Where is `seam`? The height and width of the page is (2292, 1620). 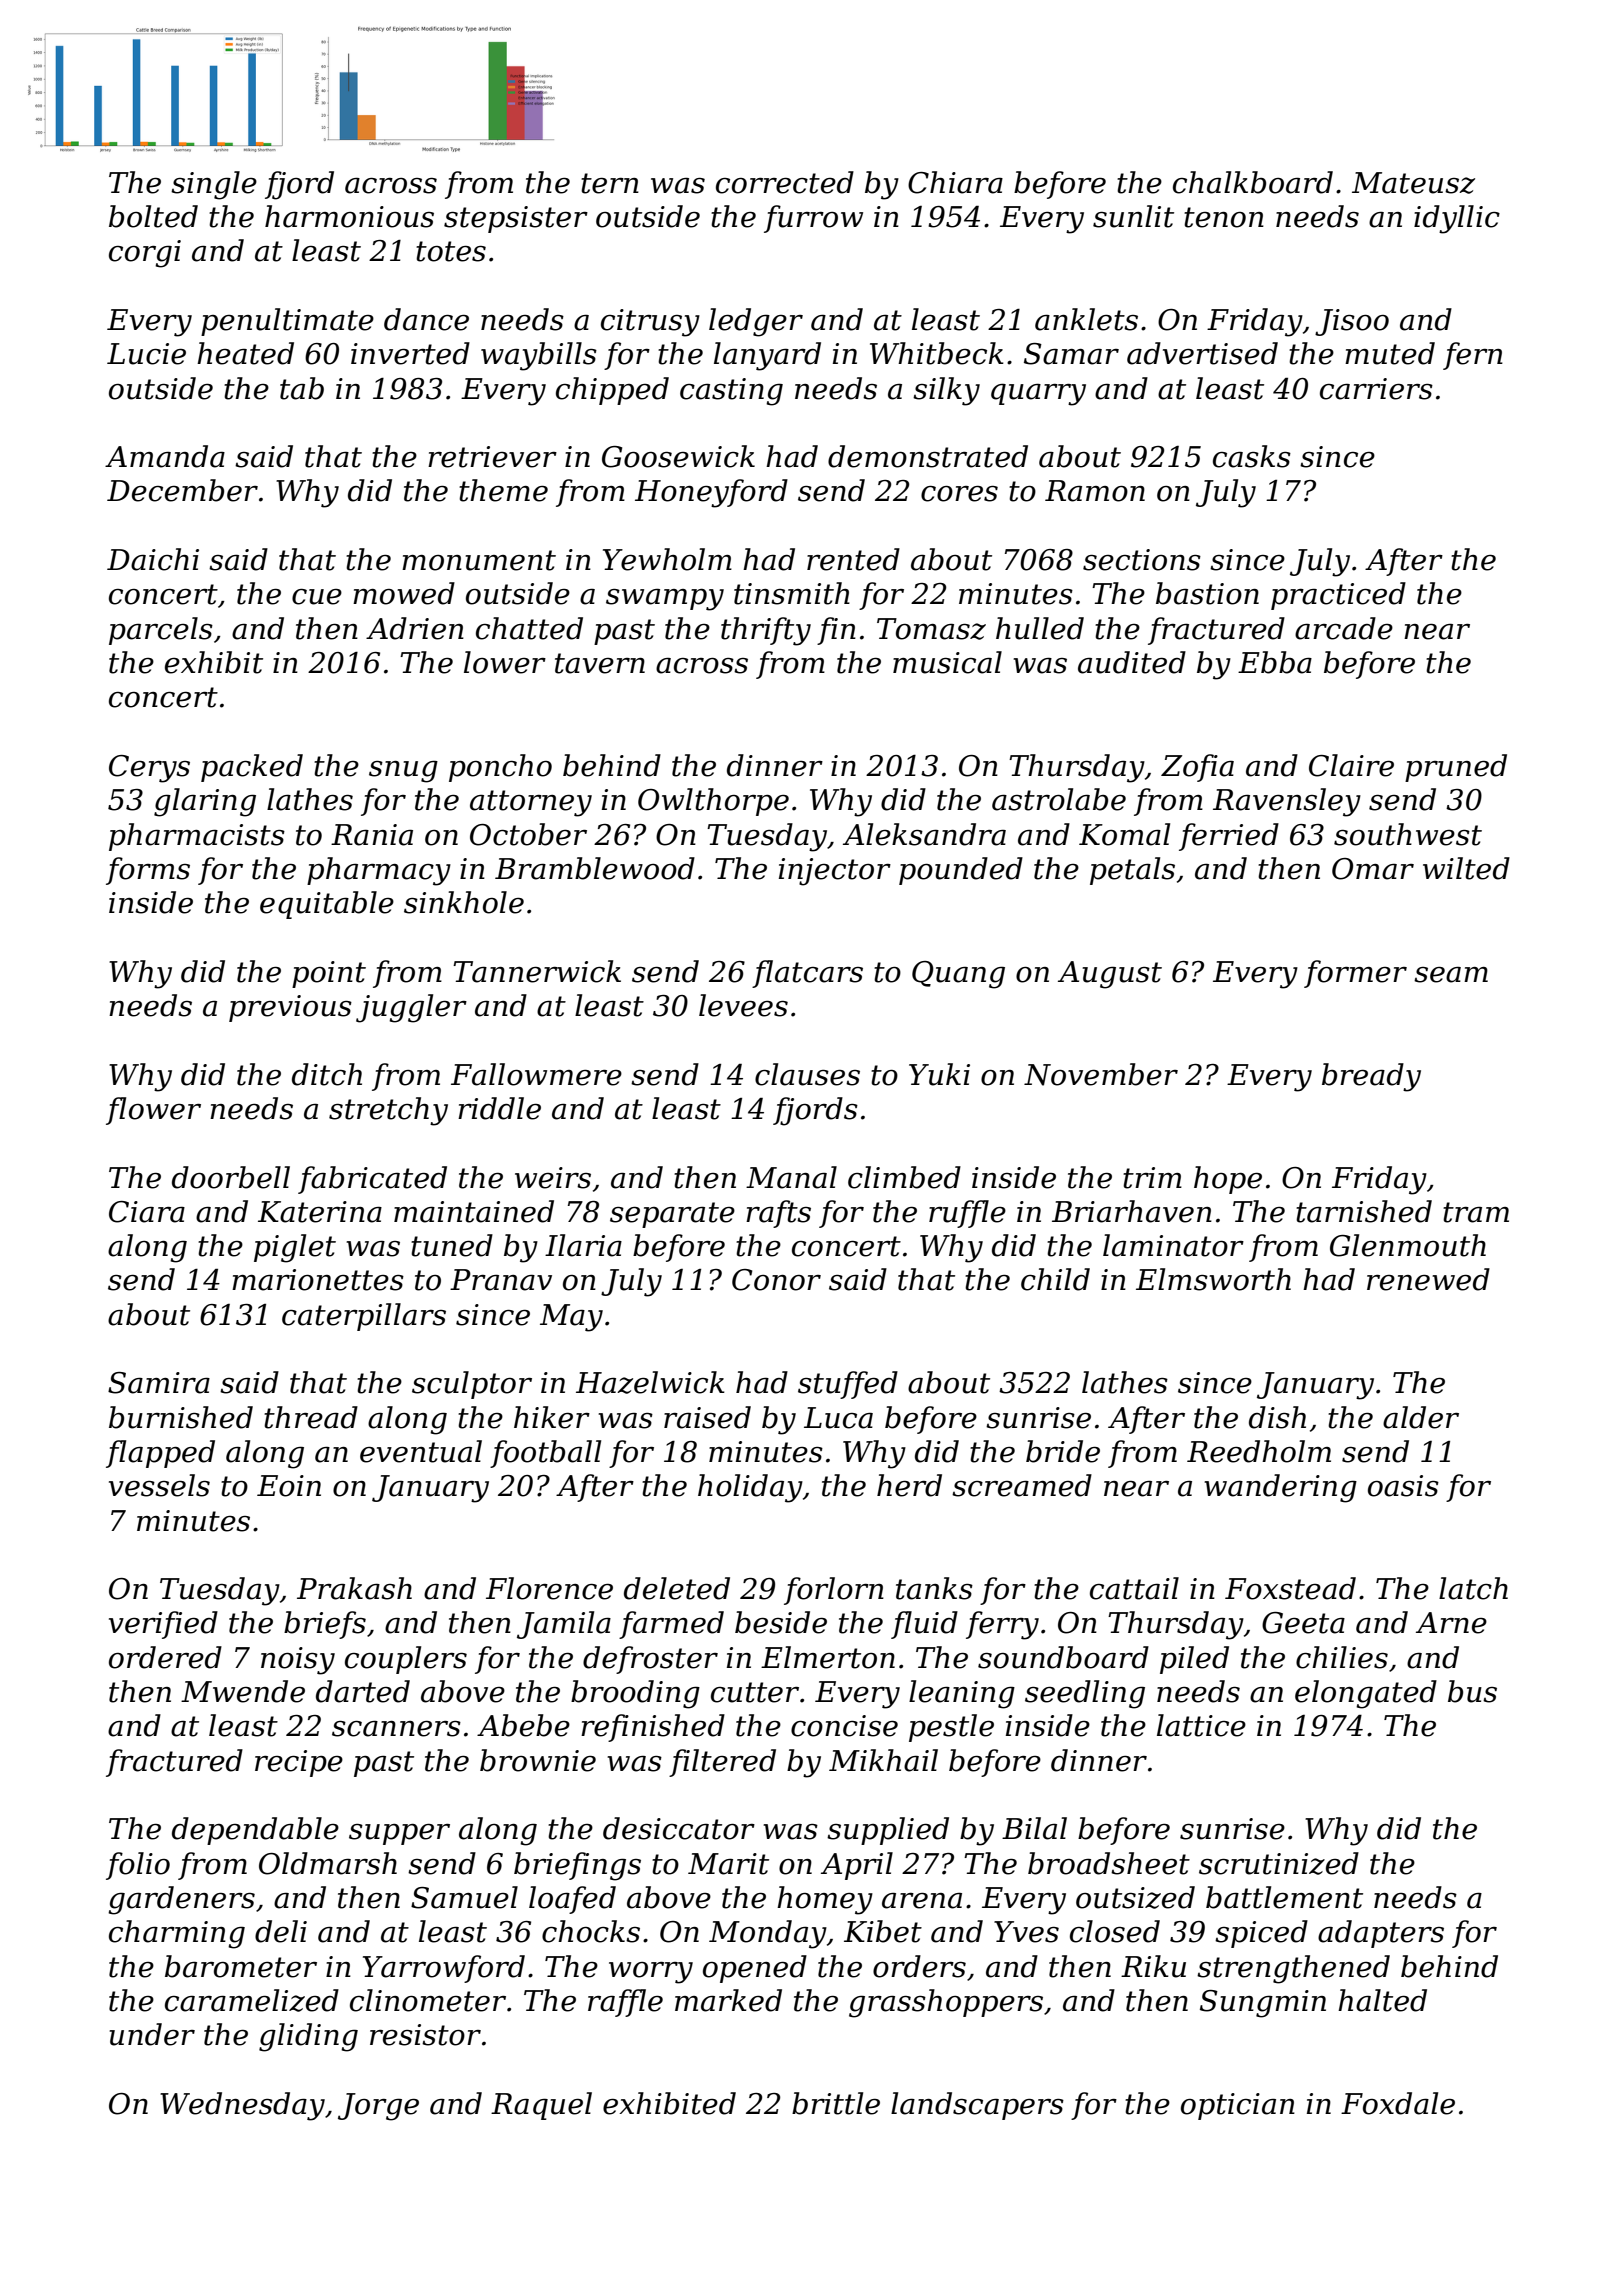 seam is located at coordinates (1451, 975).
